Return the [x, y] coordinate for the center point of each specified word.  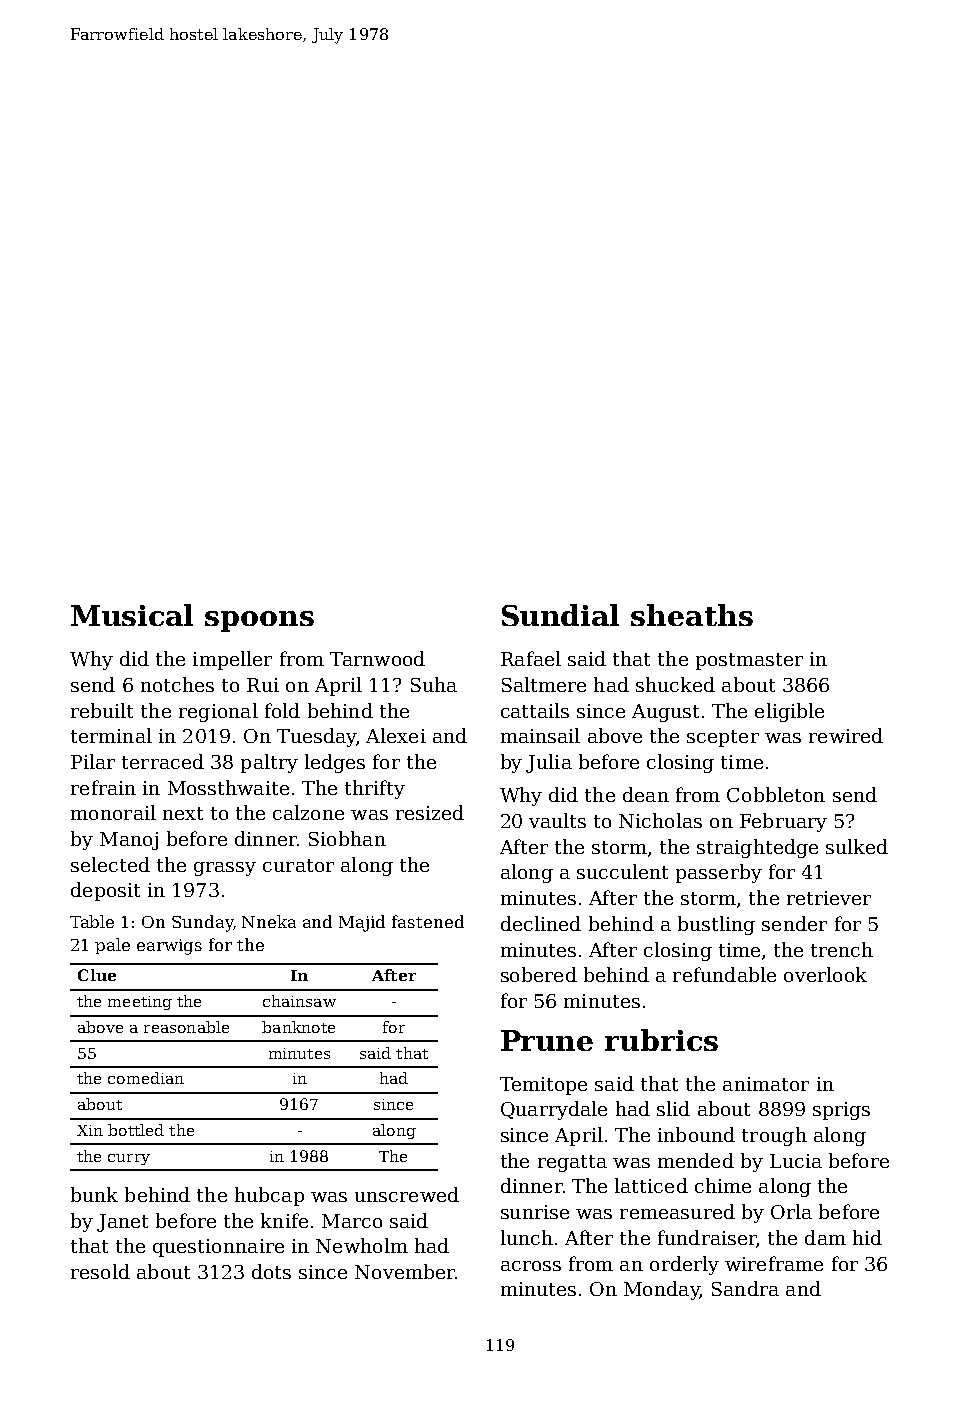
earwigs [169, 947]
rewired [846, 735]
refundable [724, 974]
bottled [136, 1130]
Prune [547, 1040]
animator [766, 1084]
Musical [132, 615]
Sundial [560, 615]
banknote [298, 1027]
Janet [122, 1223]
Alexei [396, 735]
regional [218, 712]
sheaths [692, 615]
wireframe [774, 1263]
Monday [661, 1290]
